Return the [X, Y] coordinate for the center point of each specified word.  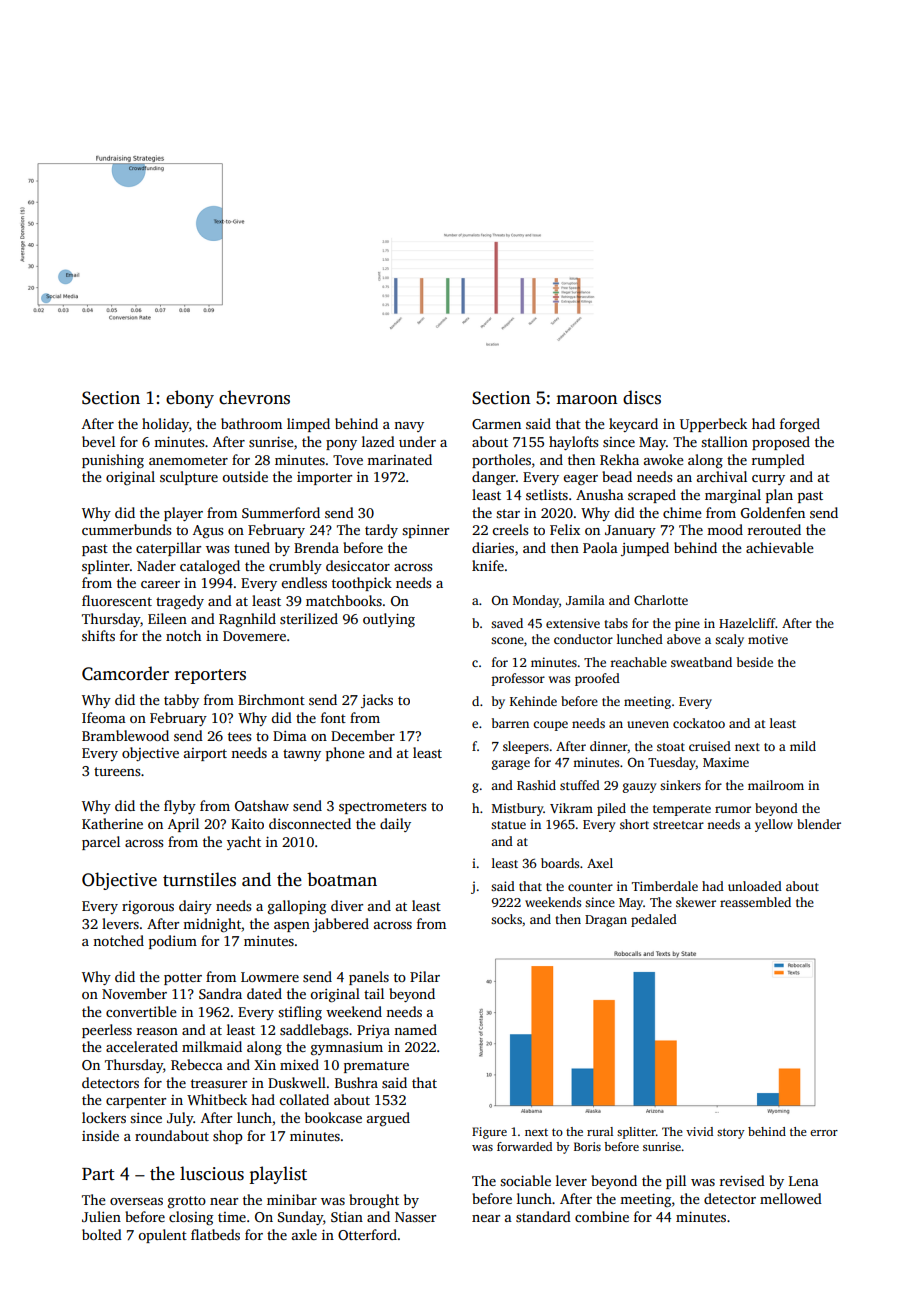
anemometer [188, 460]
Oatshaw [262, 805]
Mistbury [518, 809]
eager [580, 480]
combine [602, 1216]
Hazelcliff [747, 623]
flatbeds [215, 1234]
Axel [600, 863]
